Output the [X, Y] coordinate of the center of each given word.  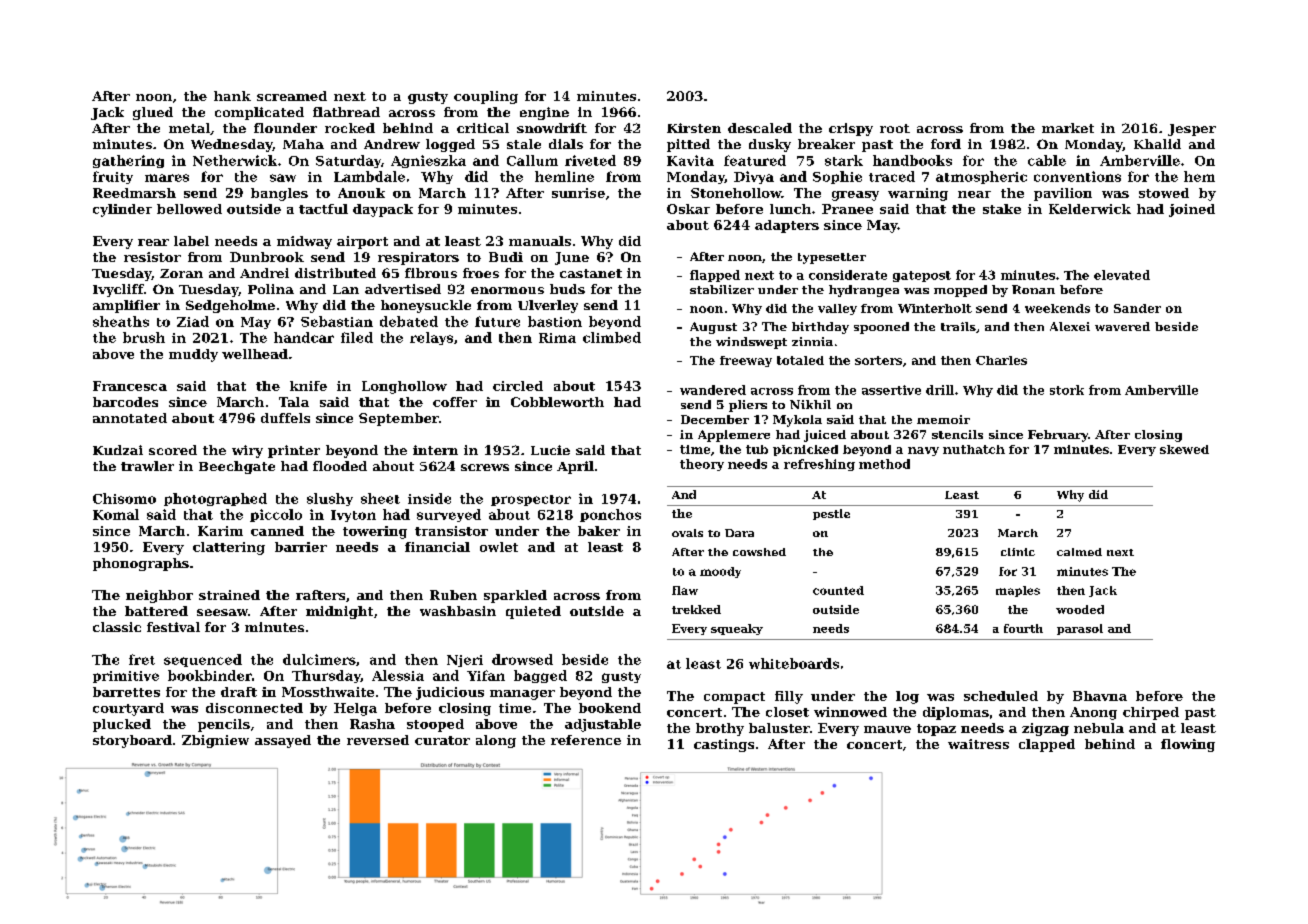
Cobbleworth [557, 402]
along [496, 741]
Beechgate [237, 467]
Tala [294, 402]
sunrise [578, 193]
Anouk [361, 193]
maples [1018, 591]
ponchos [610, 515]
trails [958, 326]
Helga [355, 709]
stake [1002, 209]
